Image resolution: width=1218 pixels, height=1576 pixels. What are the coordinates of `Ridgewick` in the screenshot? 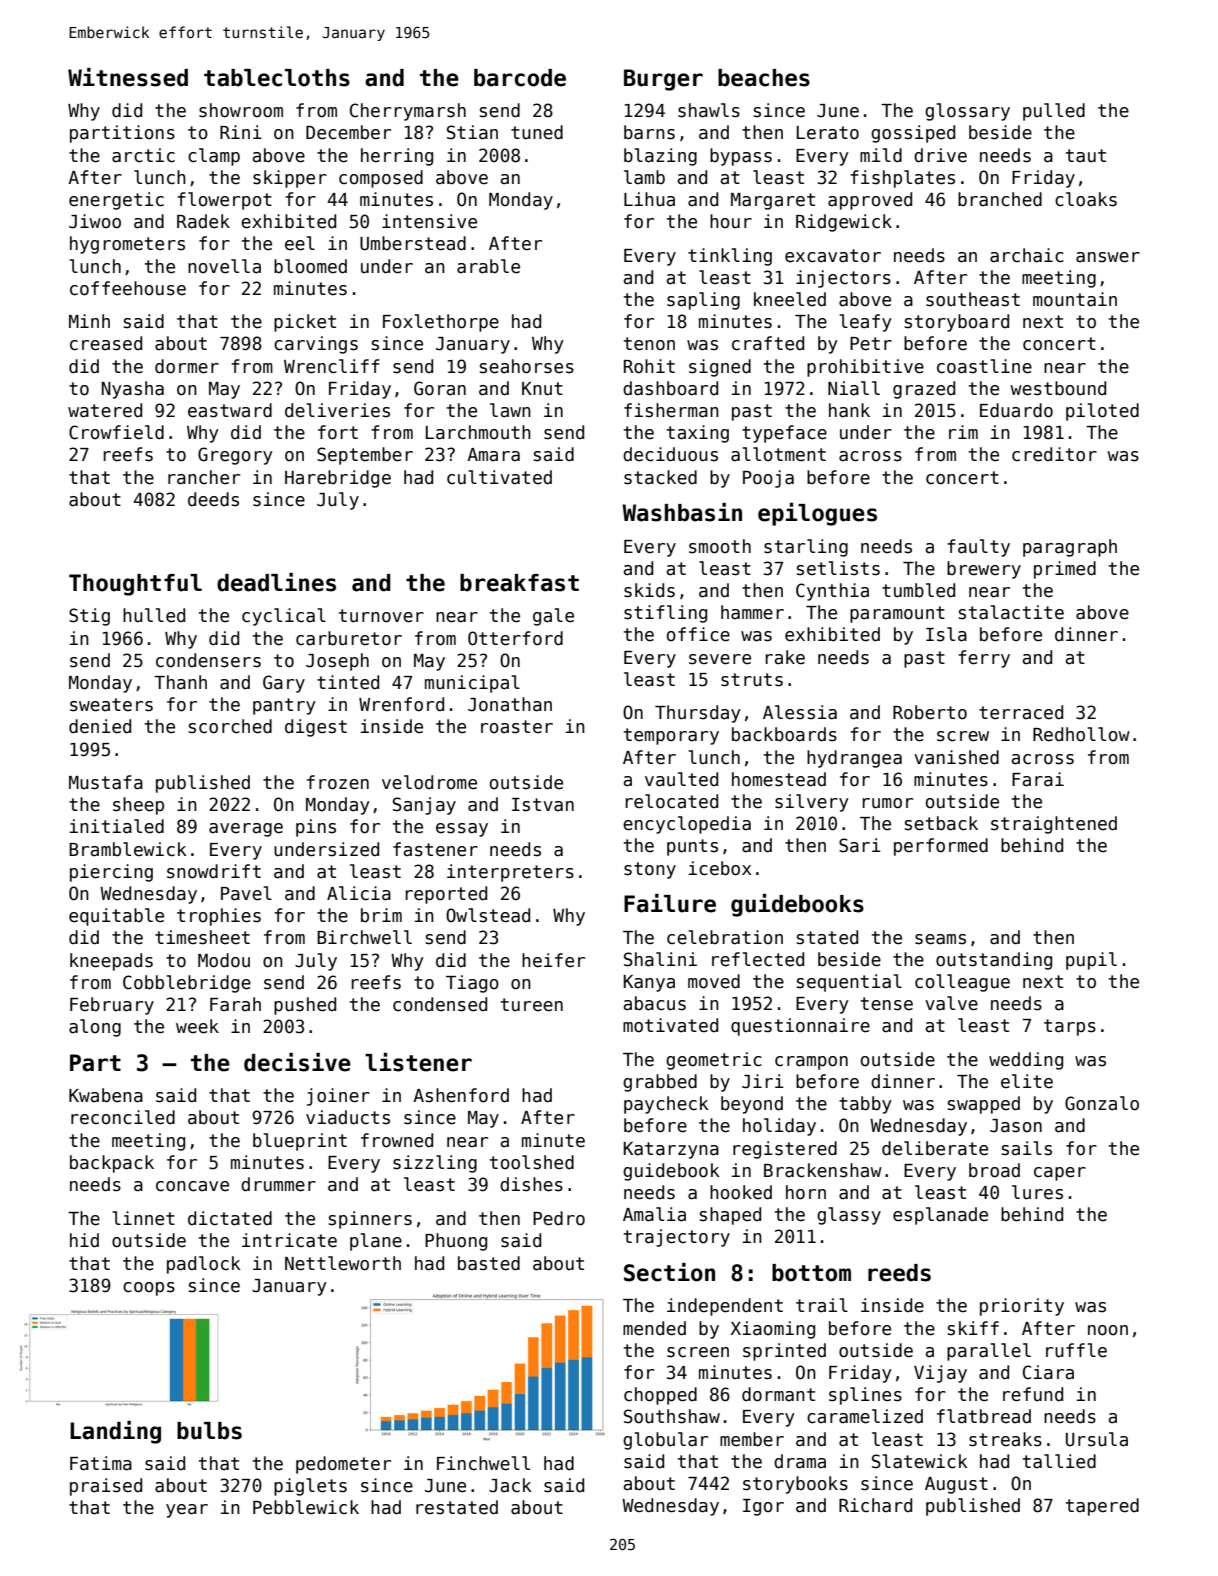 It's located at (844, 223).
